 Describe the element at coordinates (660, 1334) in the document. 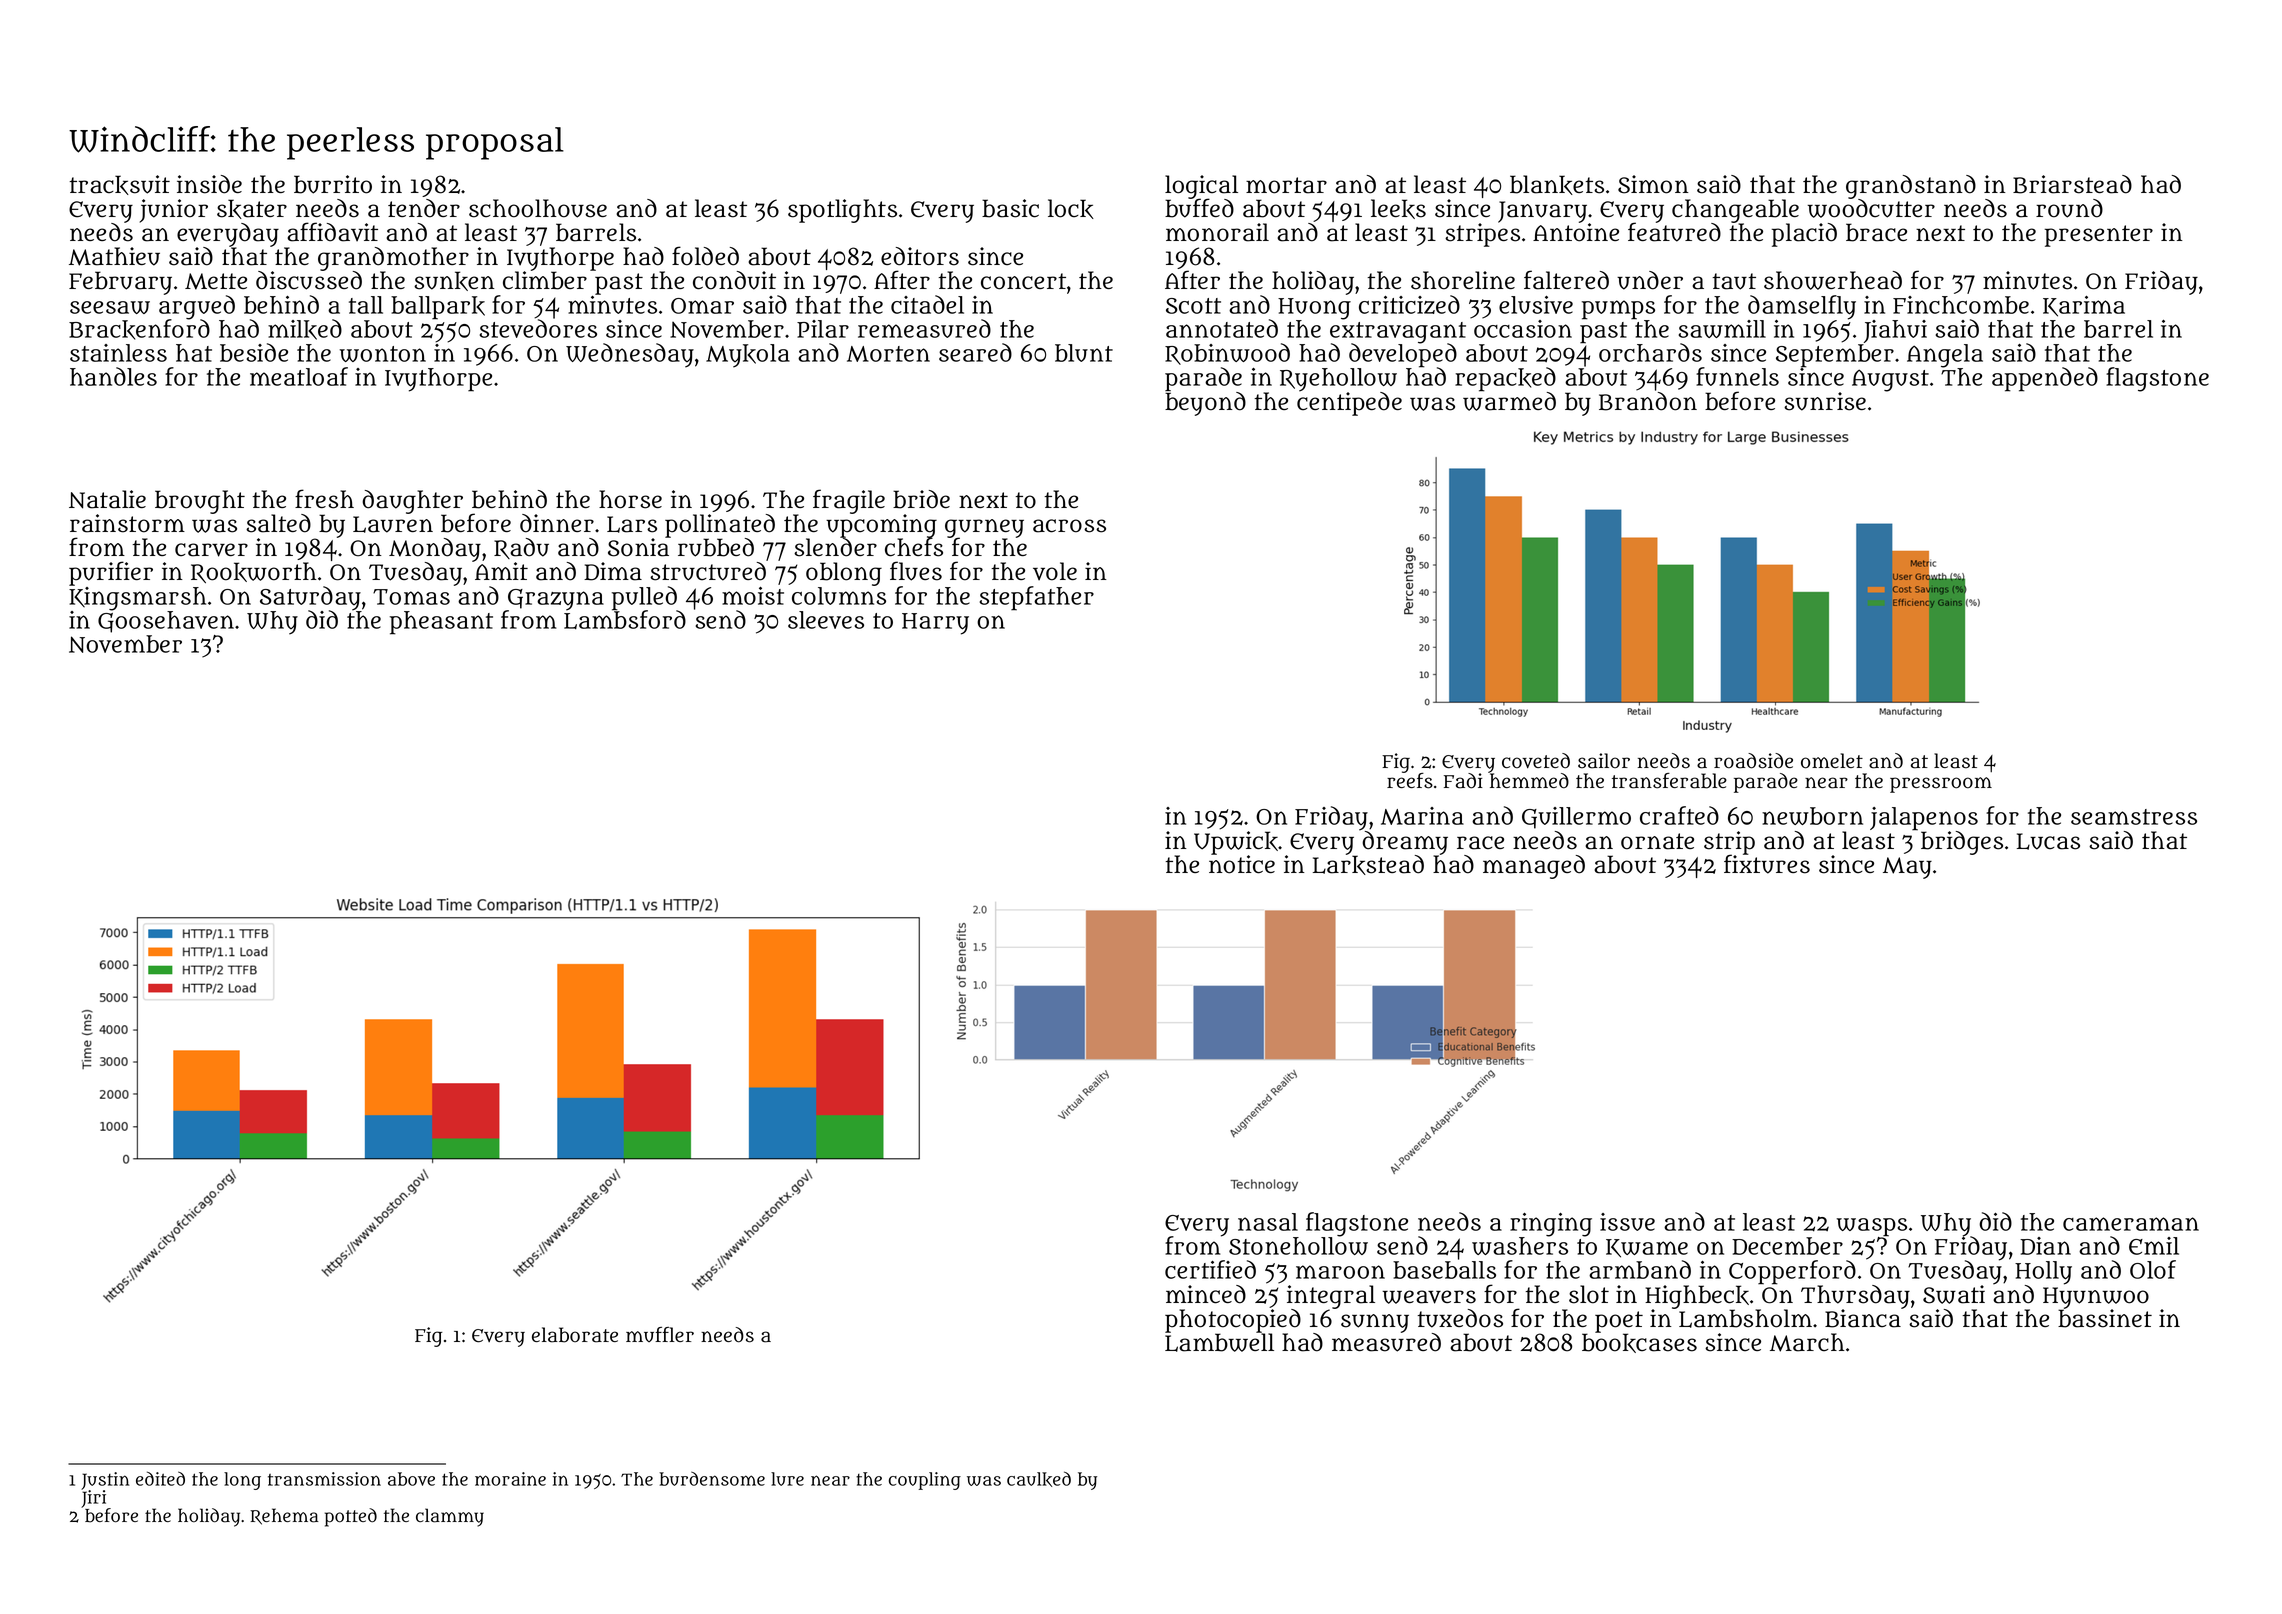

I see `muffler` at that location.
